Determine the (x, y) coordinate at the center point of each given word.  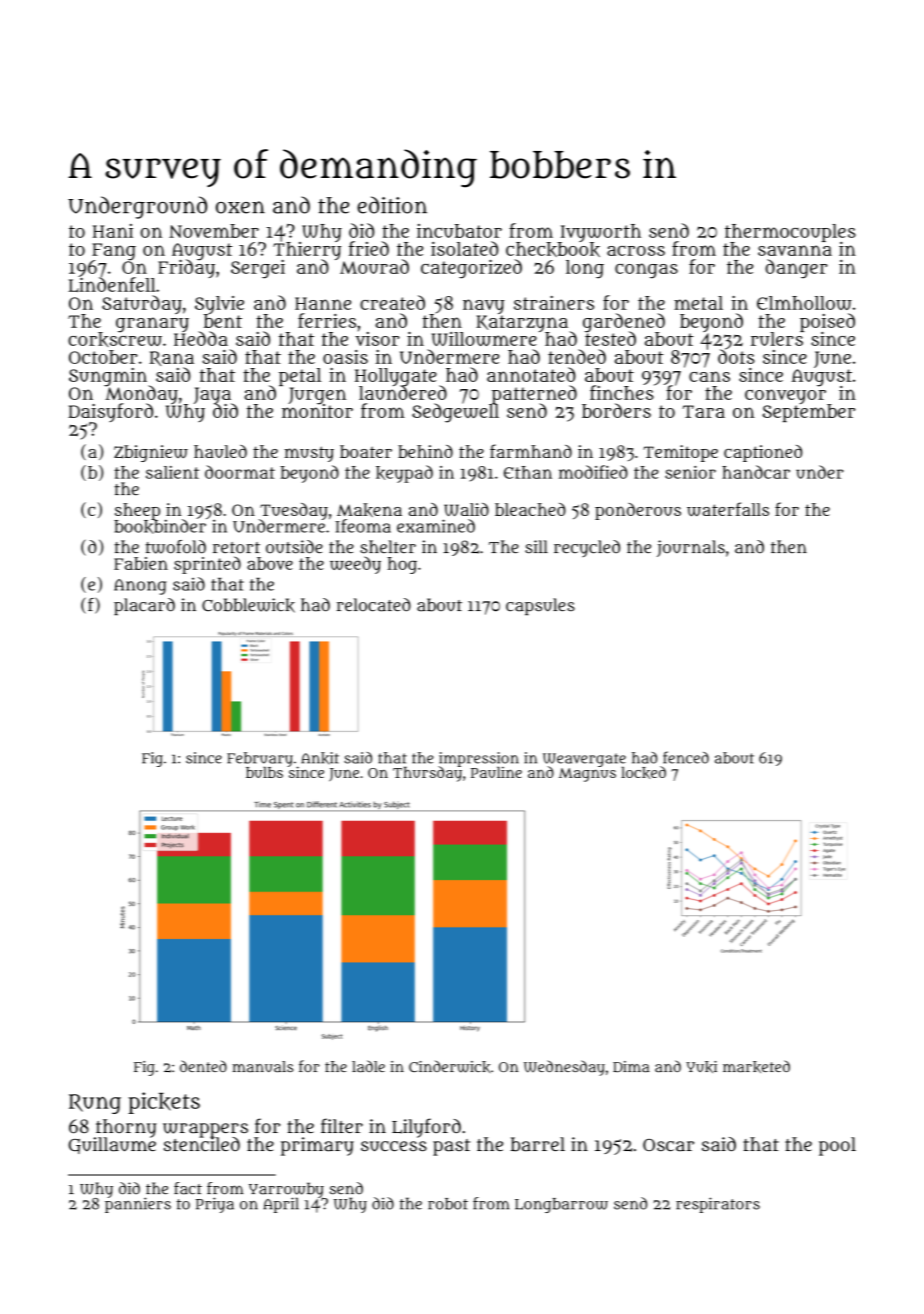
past (451, 1147)
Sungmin (109, 377)
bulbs (264, 772)
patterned (534, 394)
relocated (374, 605)
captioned (763, 453)
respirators (718, 1205)
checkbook (553, 249)
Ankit (320, 758)
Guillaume (112, 1145)
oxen (240, 207)
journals (691, 548)
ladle (368, 1066)
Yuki (701, 1067)
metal (698, 303)
